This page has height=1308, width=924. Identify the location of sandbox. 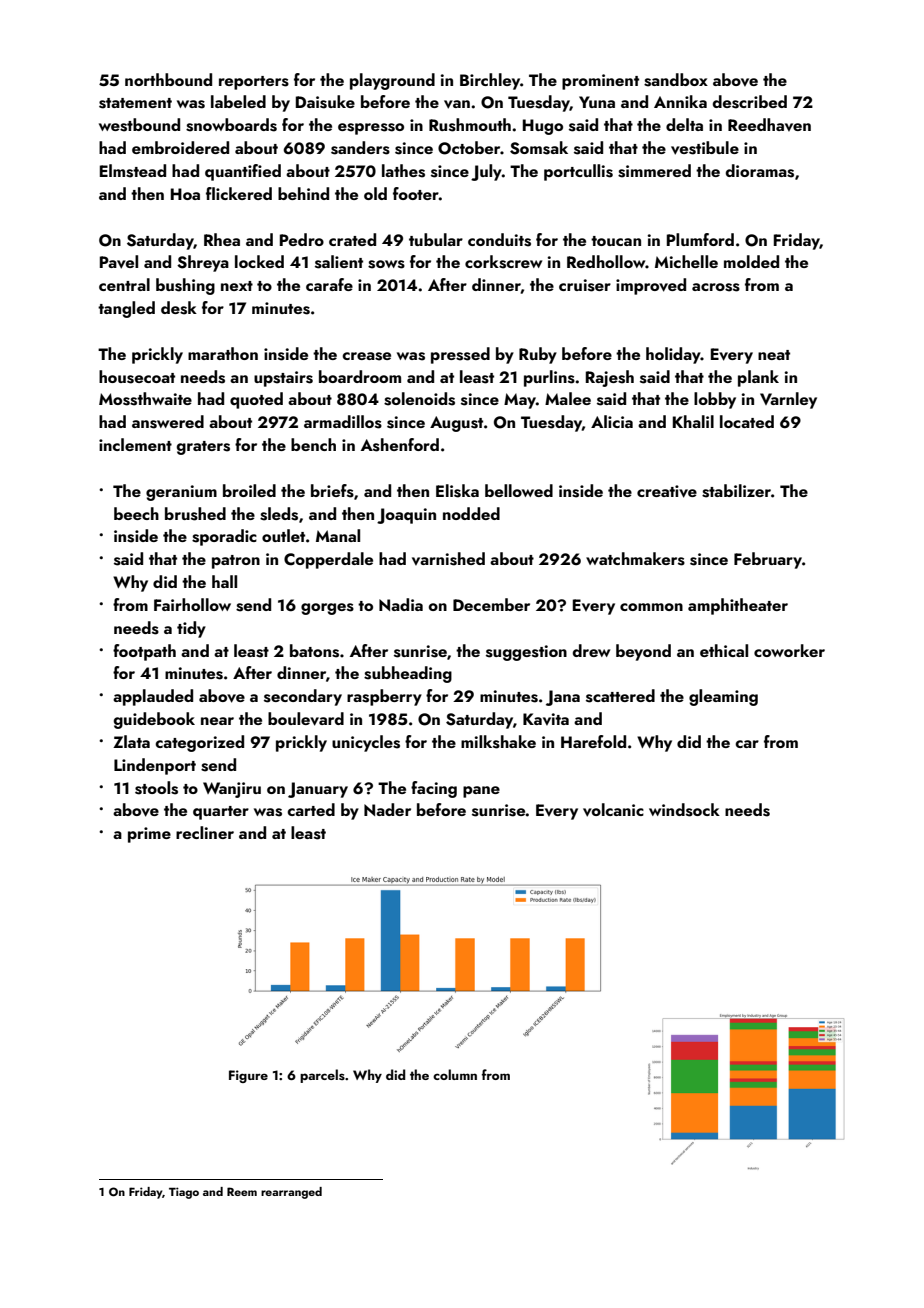
(676, 80).
